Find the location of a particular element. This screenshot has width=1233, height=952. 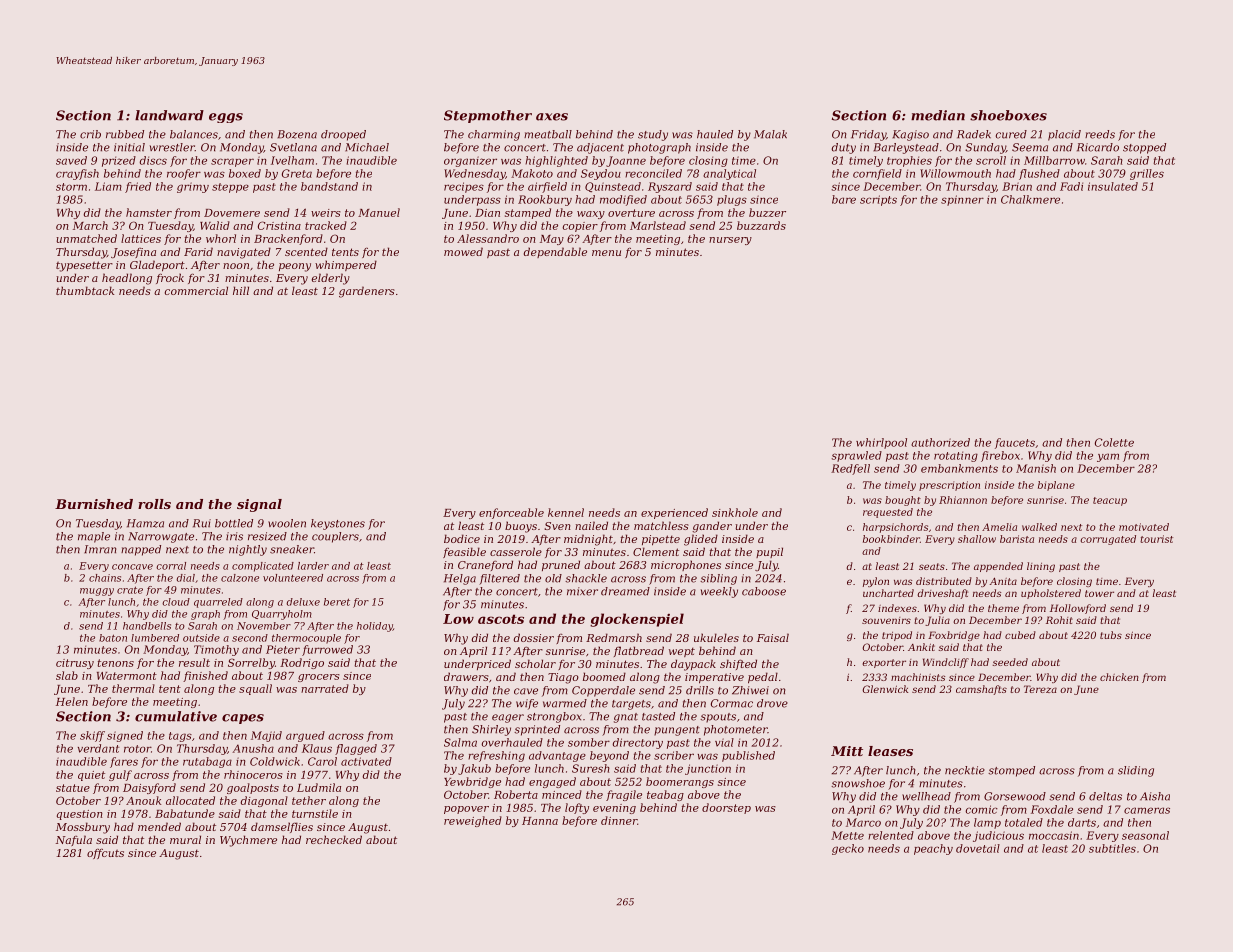

Joanne is located at coordinates (626, 161).
